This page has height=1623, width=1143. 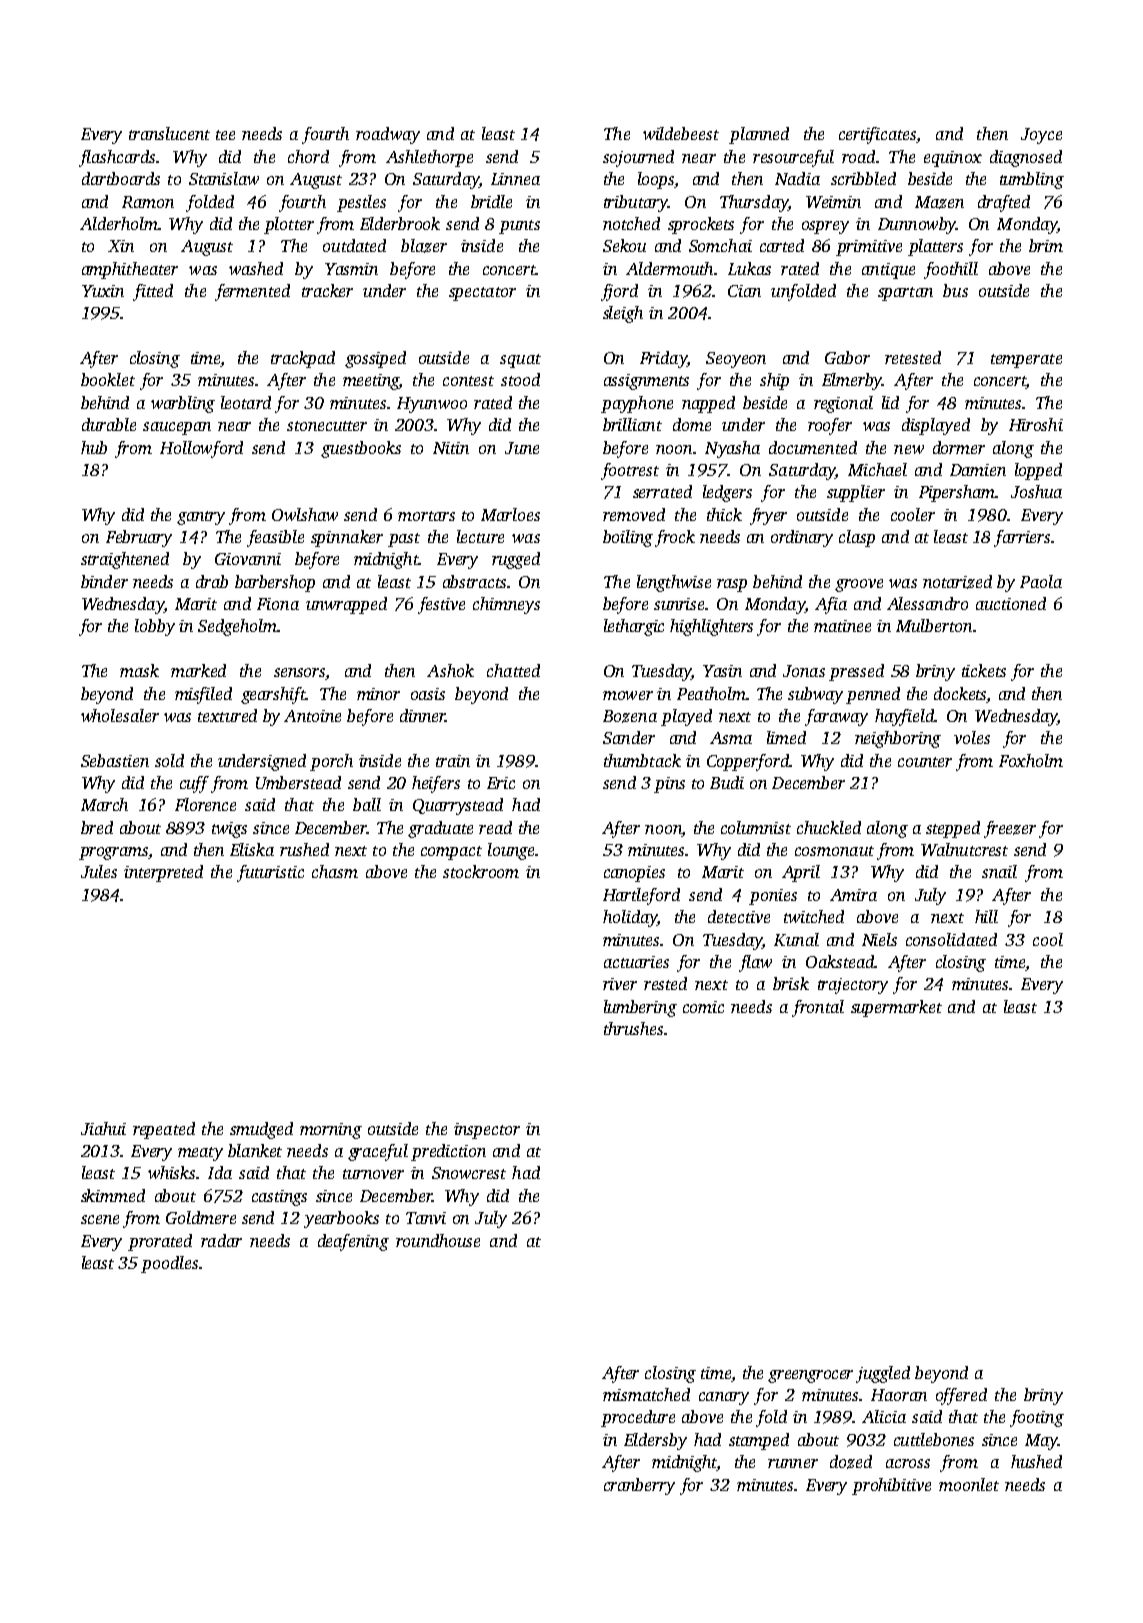 What do you see at coordinates (692, 424) in the page?
I see `dome` at bounding box center [692, 424].
